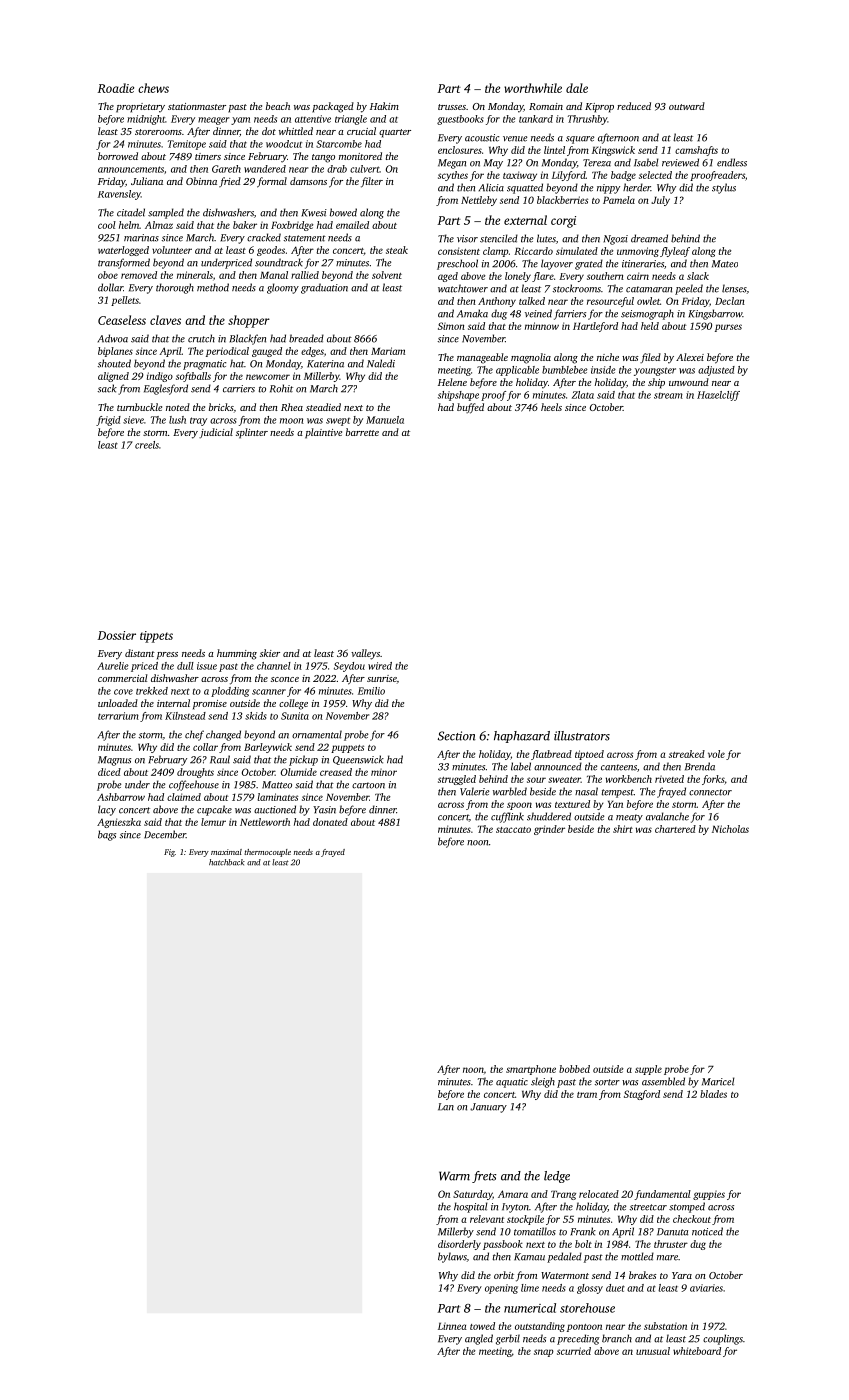 The image size is (849, 1400). I want to click on heels, so click(551, 407).
